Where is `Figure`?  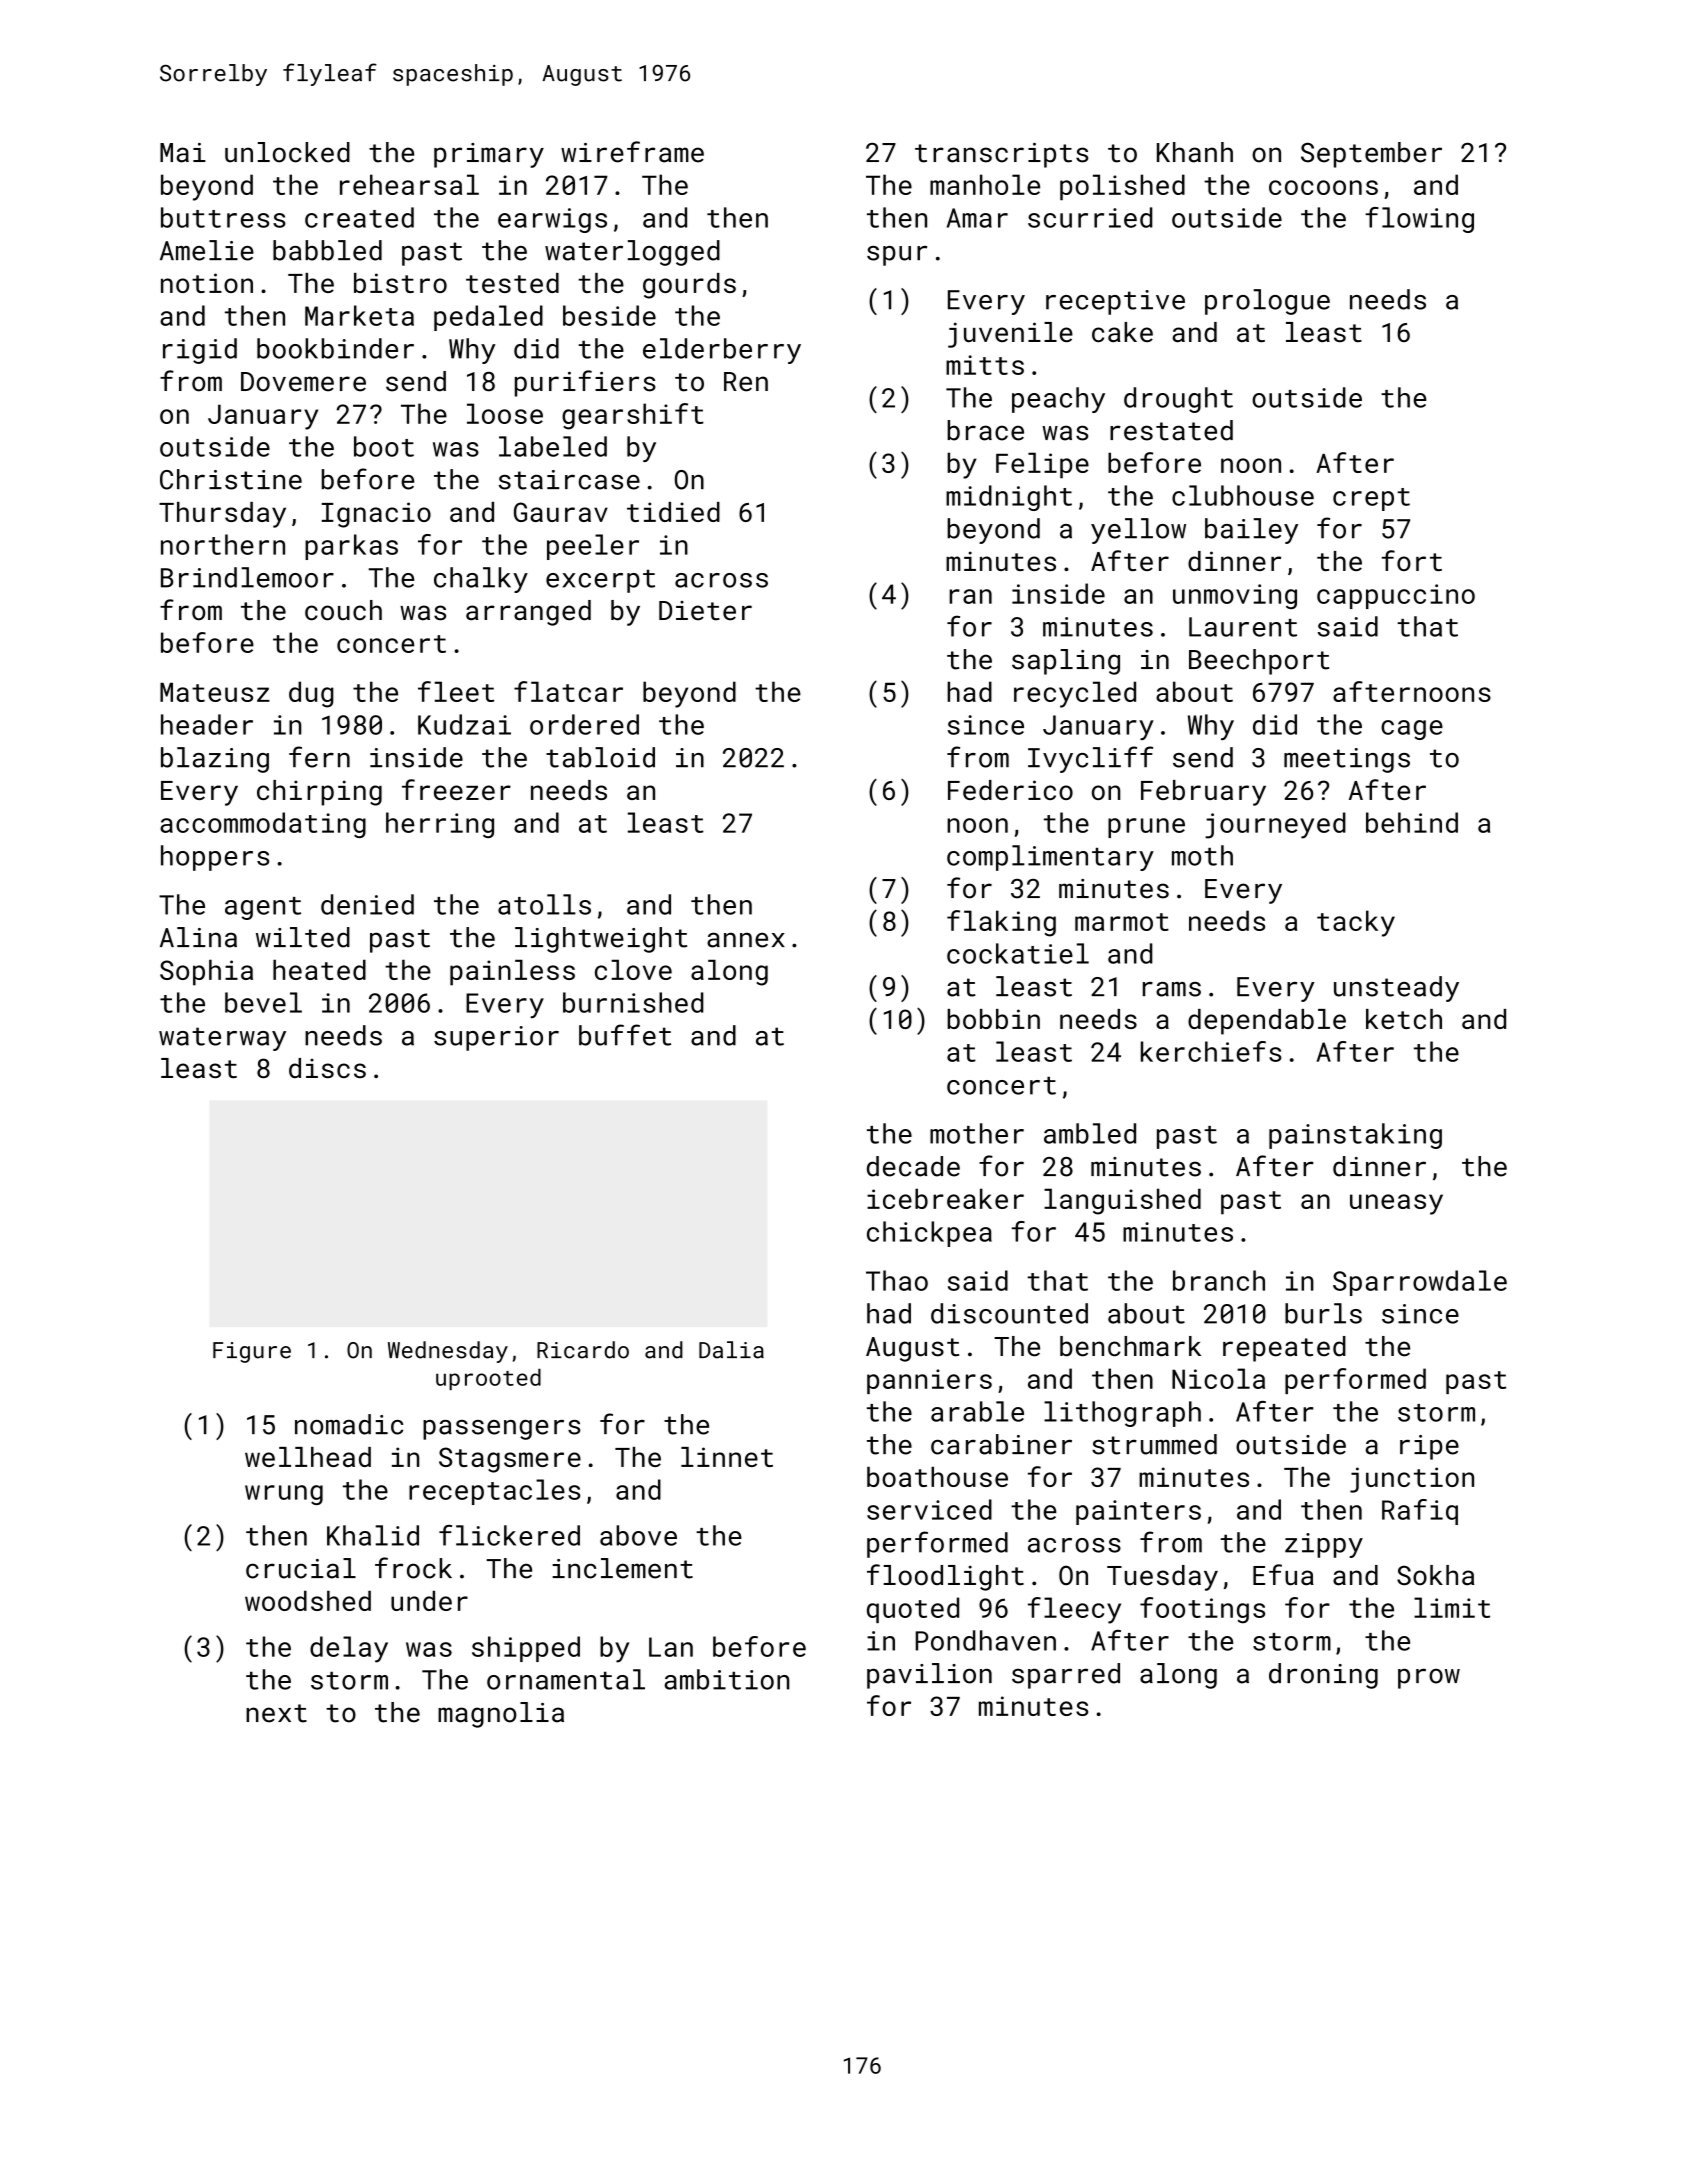
Figure is located at coordinates (252, 1352).
